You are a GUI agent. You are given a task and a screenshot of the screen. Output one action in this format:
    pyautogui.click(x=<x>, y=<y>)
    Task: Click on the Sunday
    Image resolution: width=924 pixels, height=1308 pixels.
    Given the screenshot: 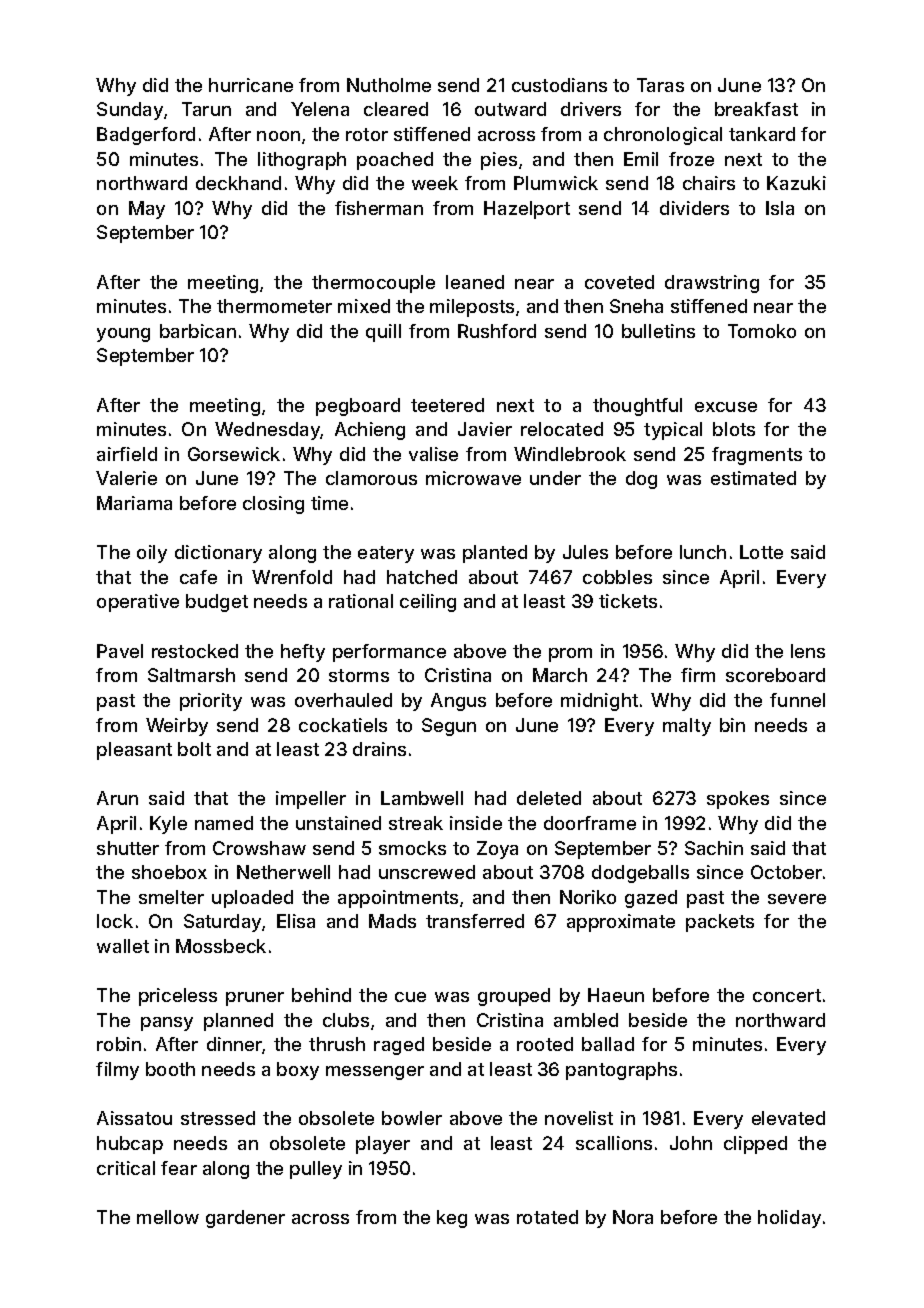 What is the action you would take?
    pyautogui.click(x=130, y=111)
